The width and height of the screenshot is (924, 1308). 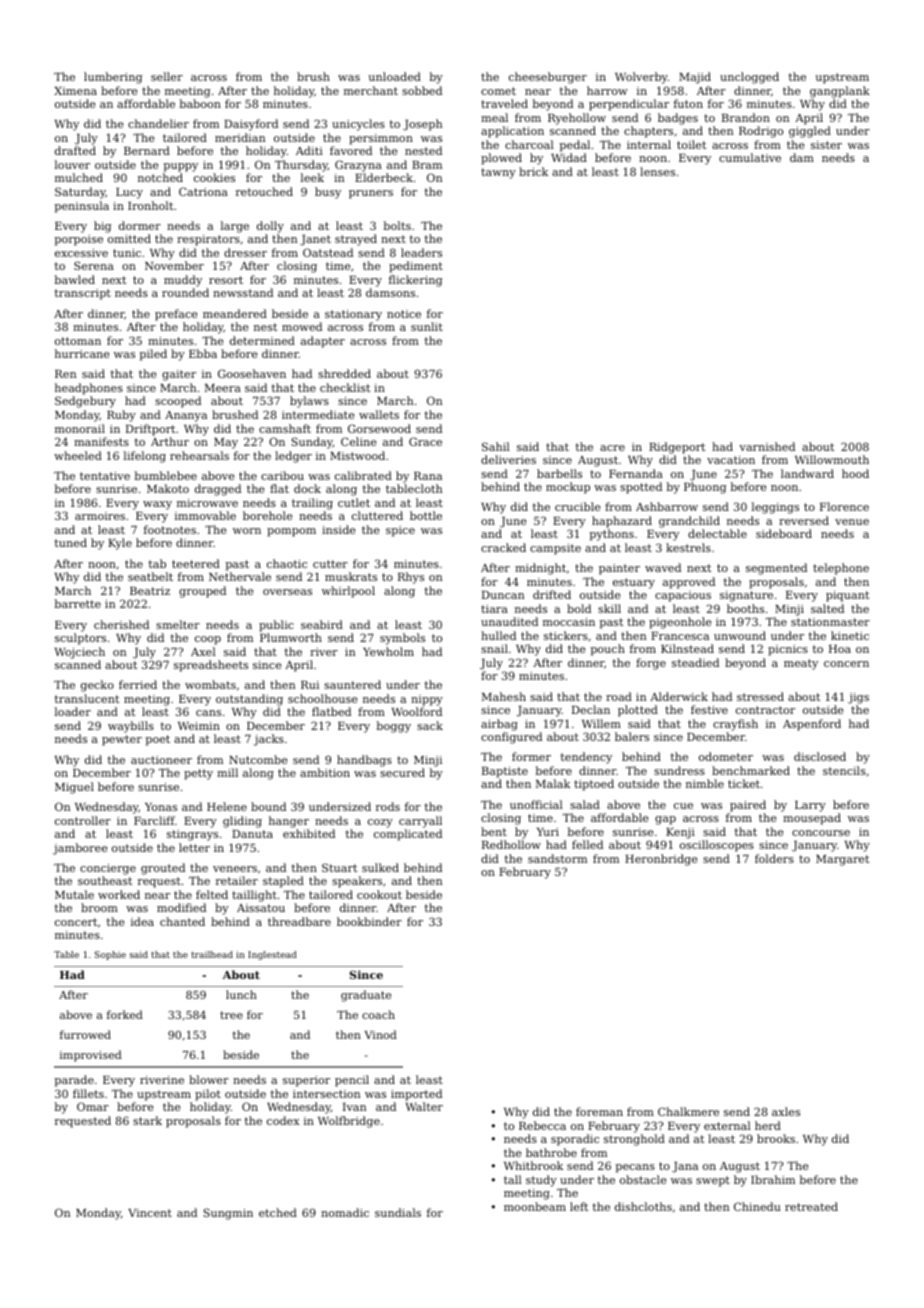 I want to click on stark, so click(x=147, y=1120).
